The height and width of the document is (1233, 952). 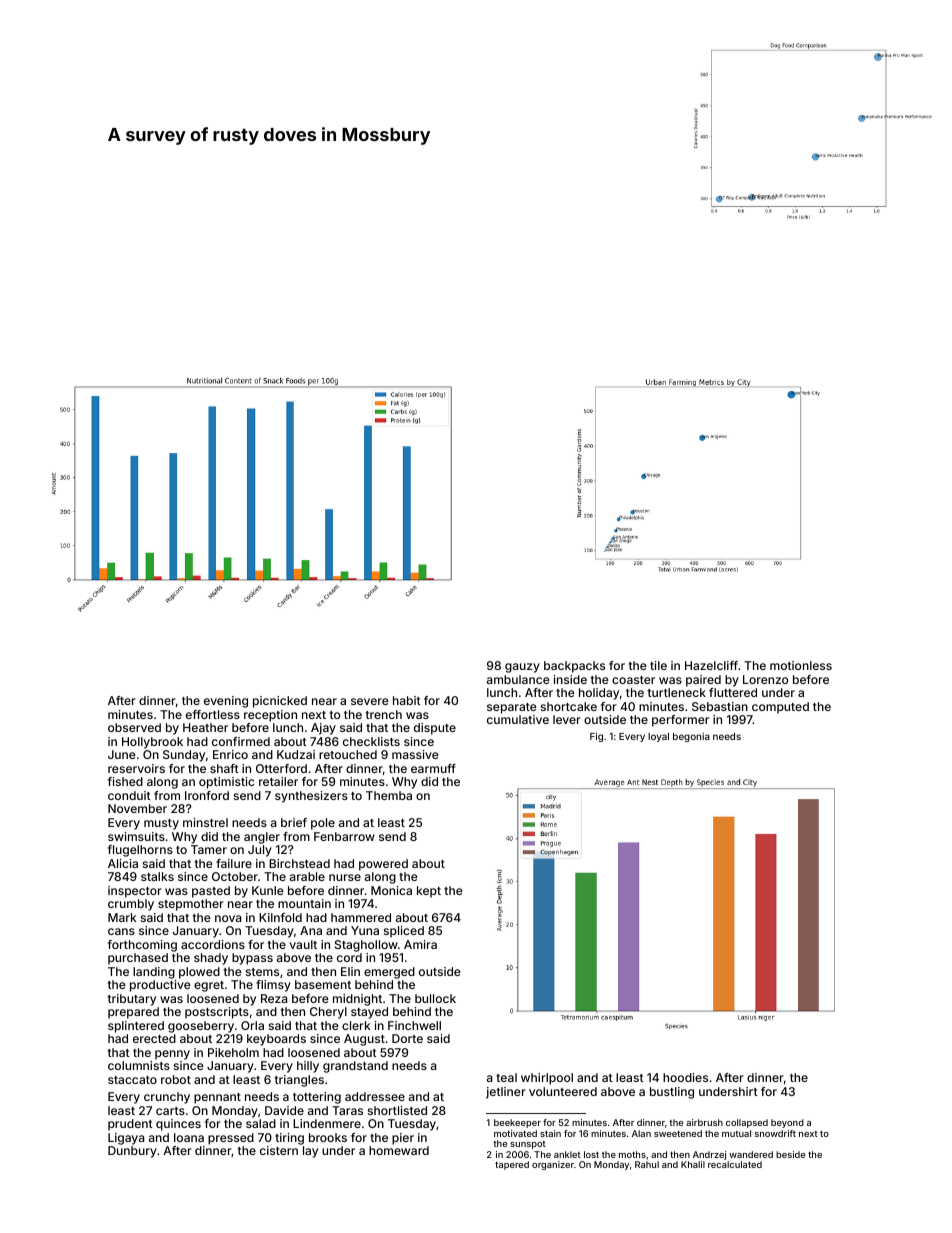 What do you see at coordinates (420, 944) in the document?
I see `Amira` at bounding box center [420, 944].
